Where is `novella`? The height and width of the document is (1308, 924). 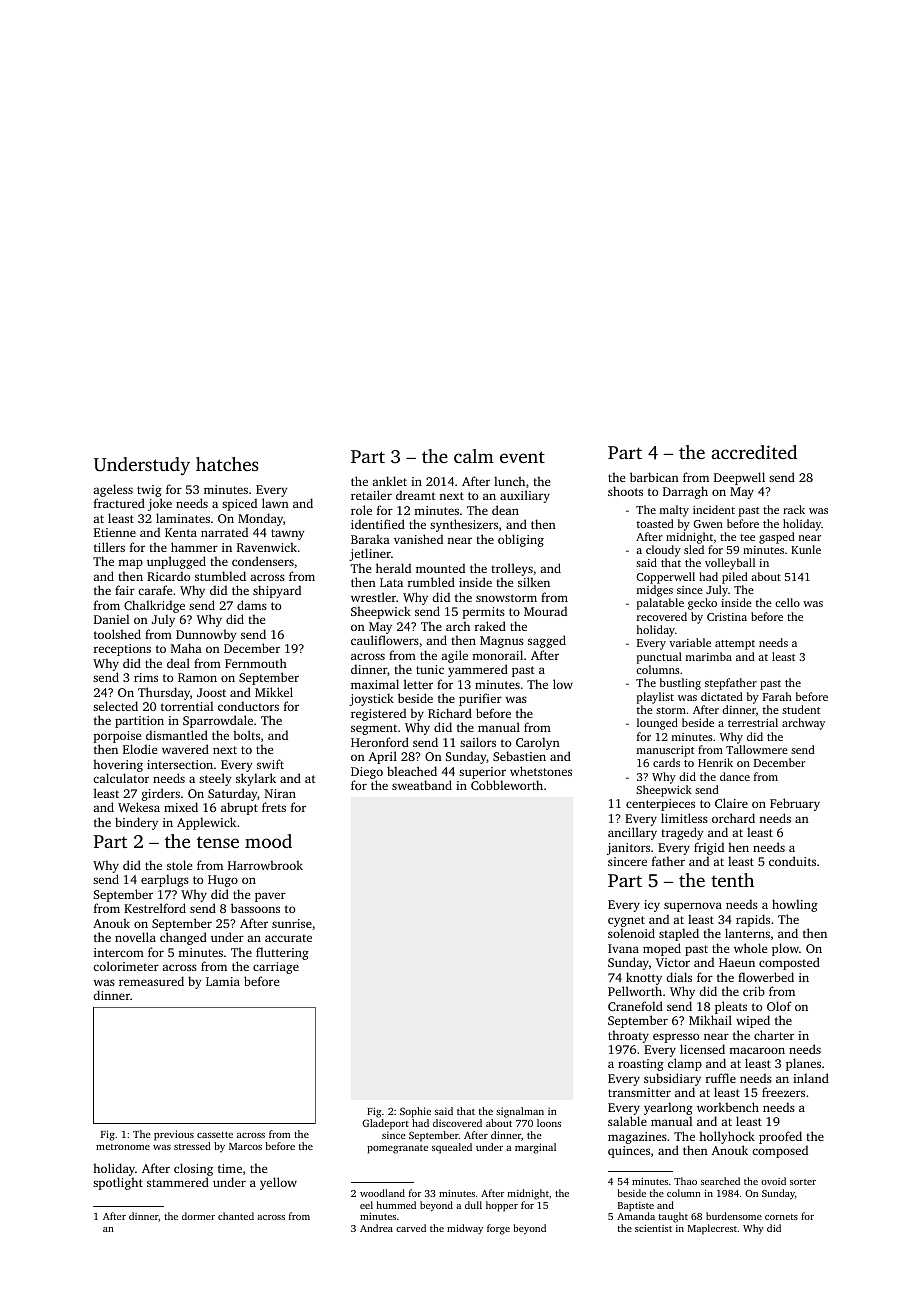
novella is located at coordinates (135, 937).
